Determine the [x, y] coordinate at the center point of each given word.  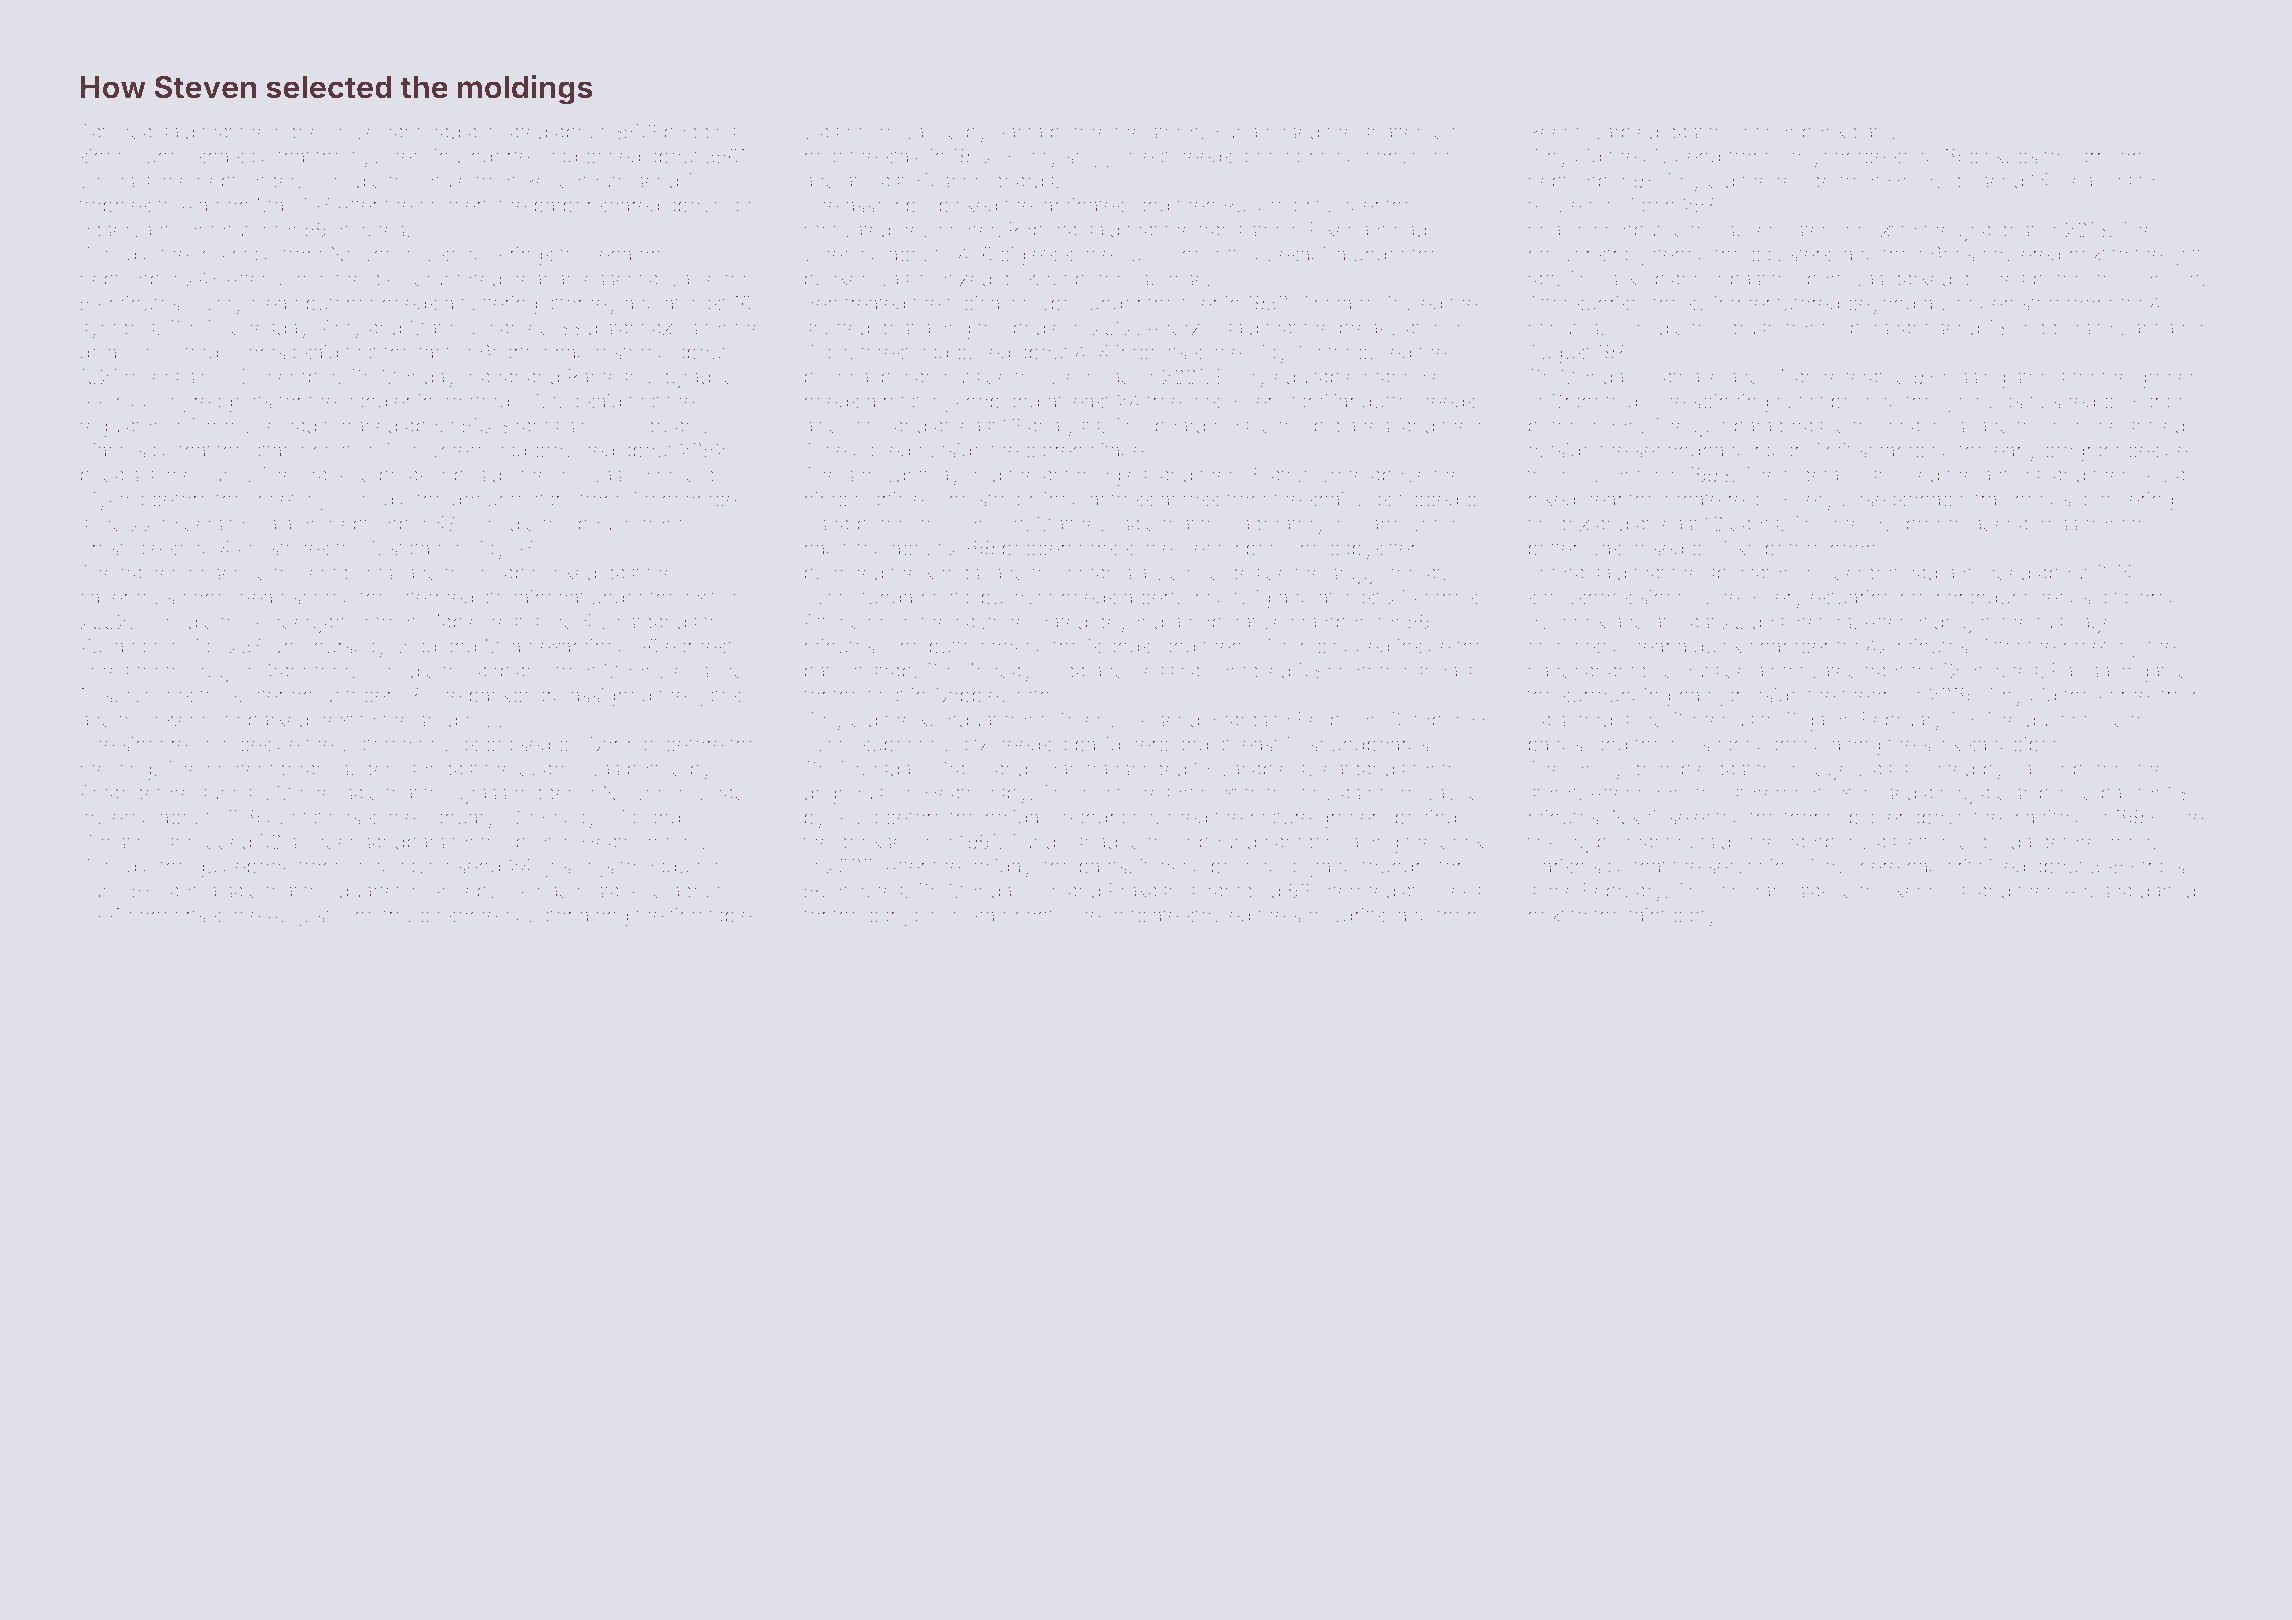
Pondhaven [398, 866]
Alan [200, 205]
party [1694, 918]
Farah [2158, 401]
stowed [1218, 915]
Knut [1049, 278]
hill [567, 474]
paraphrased [1790, 427]
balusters [1791, 254]
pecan [908, 380]
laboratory [1281, 525]
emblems [351, 572]
